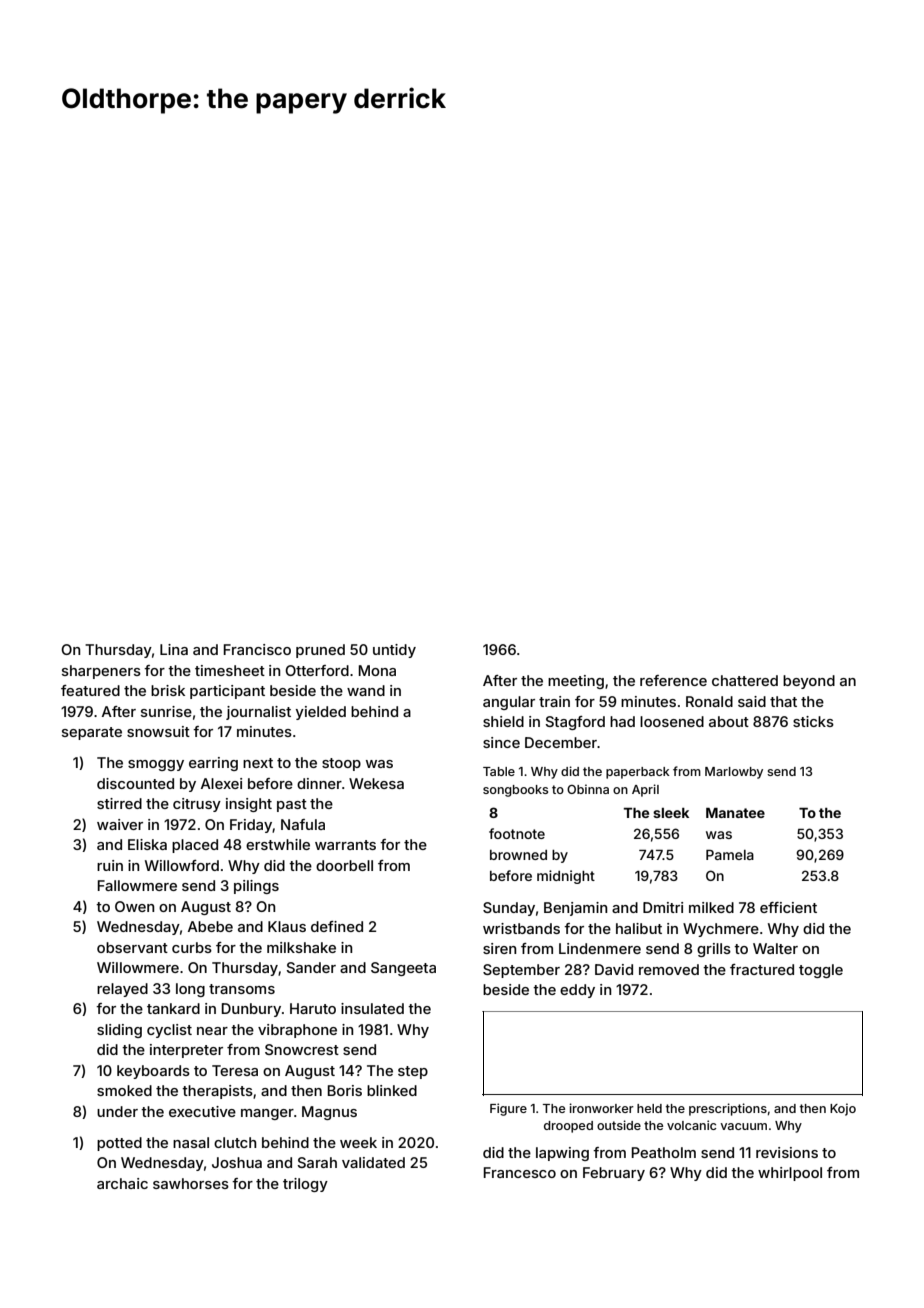  I want to click on Dmitri, so click(663, 907).
